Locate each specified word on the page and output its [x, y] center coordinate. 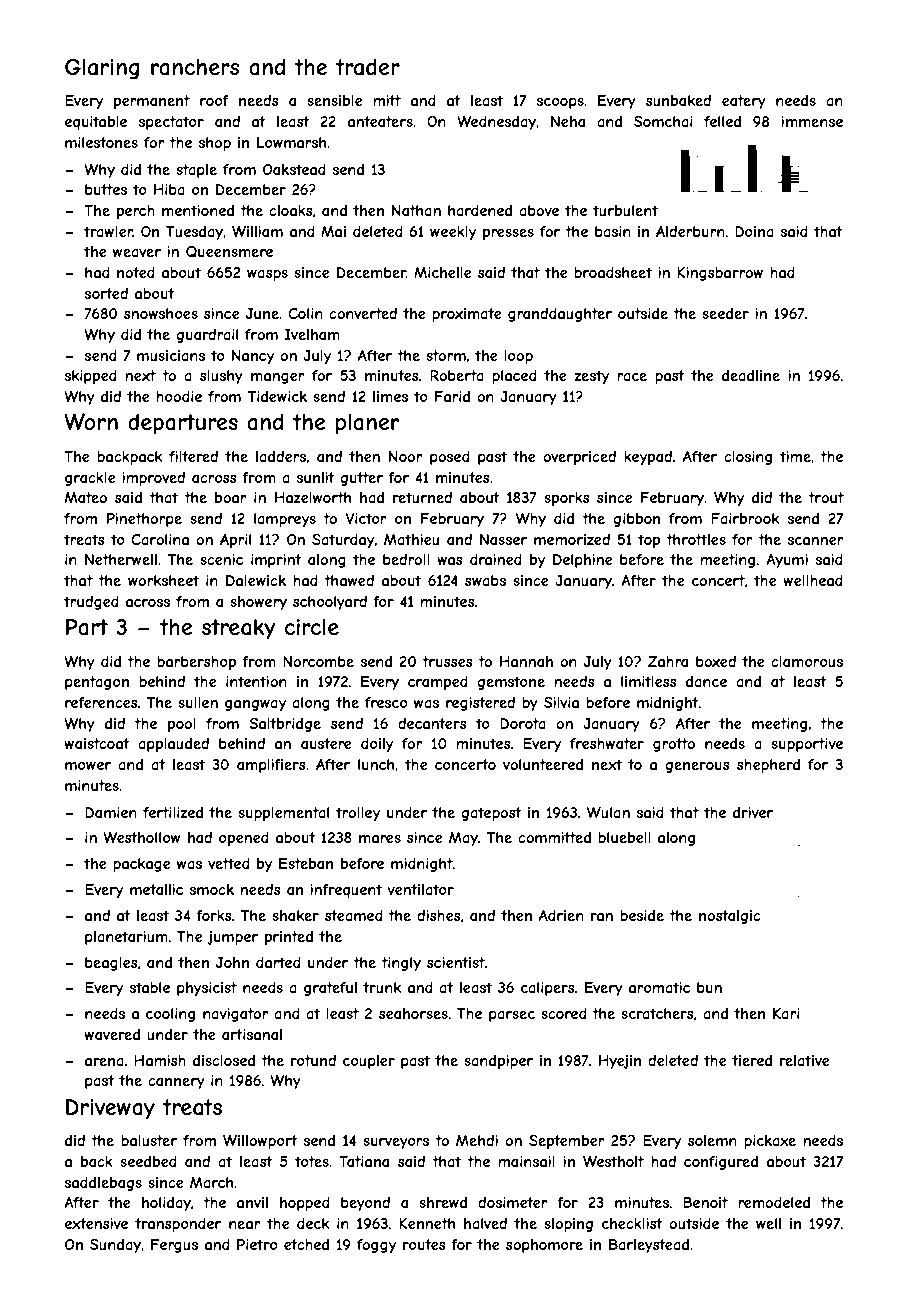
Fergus [174, 1246]
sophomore [544, 1246]
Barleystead [649, 1246]
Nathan [416, 210]
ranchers [195, 67]
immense [812, 121]
